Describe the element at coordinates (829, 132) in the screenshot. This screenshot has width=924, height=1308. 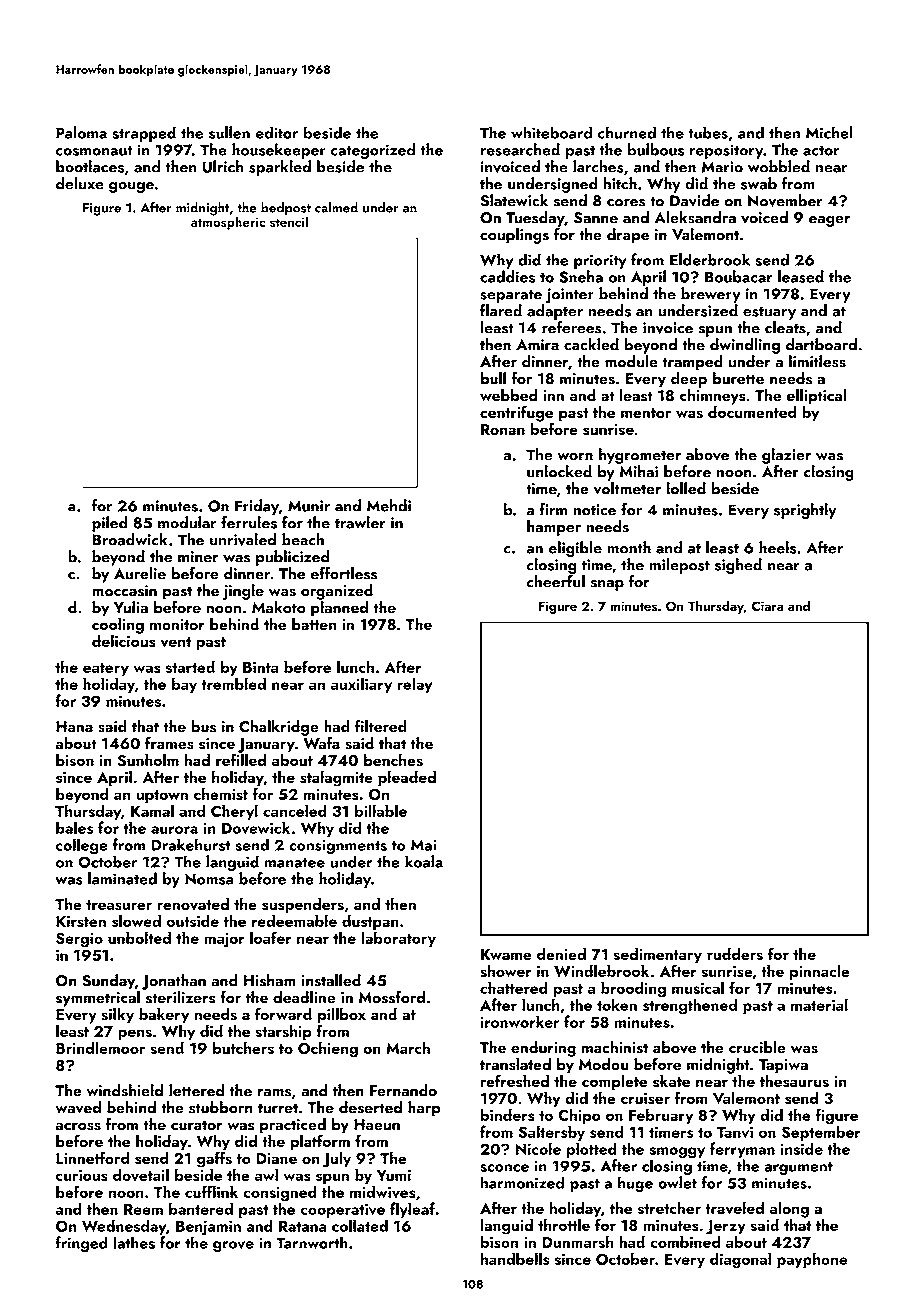
I see `Michel` at that location.
